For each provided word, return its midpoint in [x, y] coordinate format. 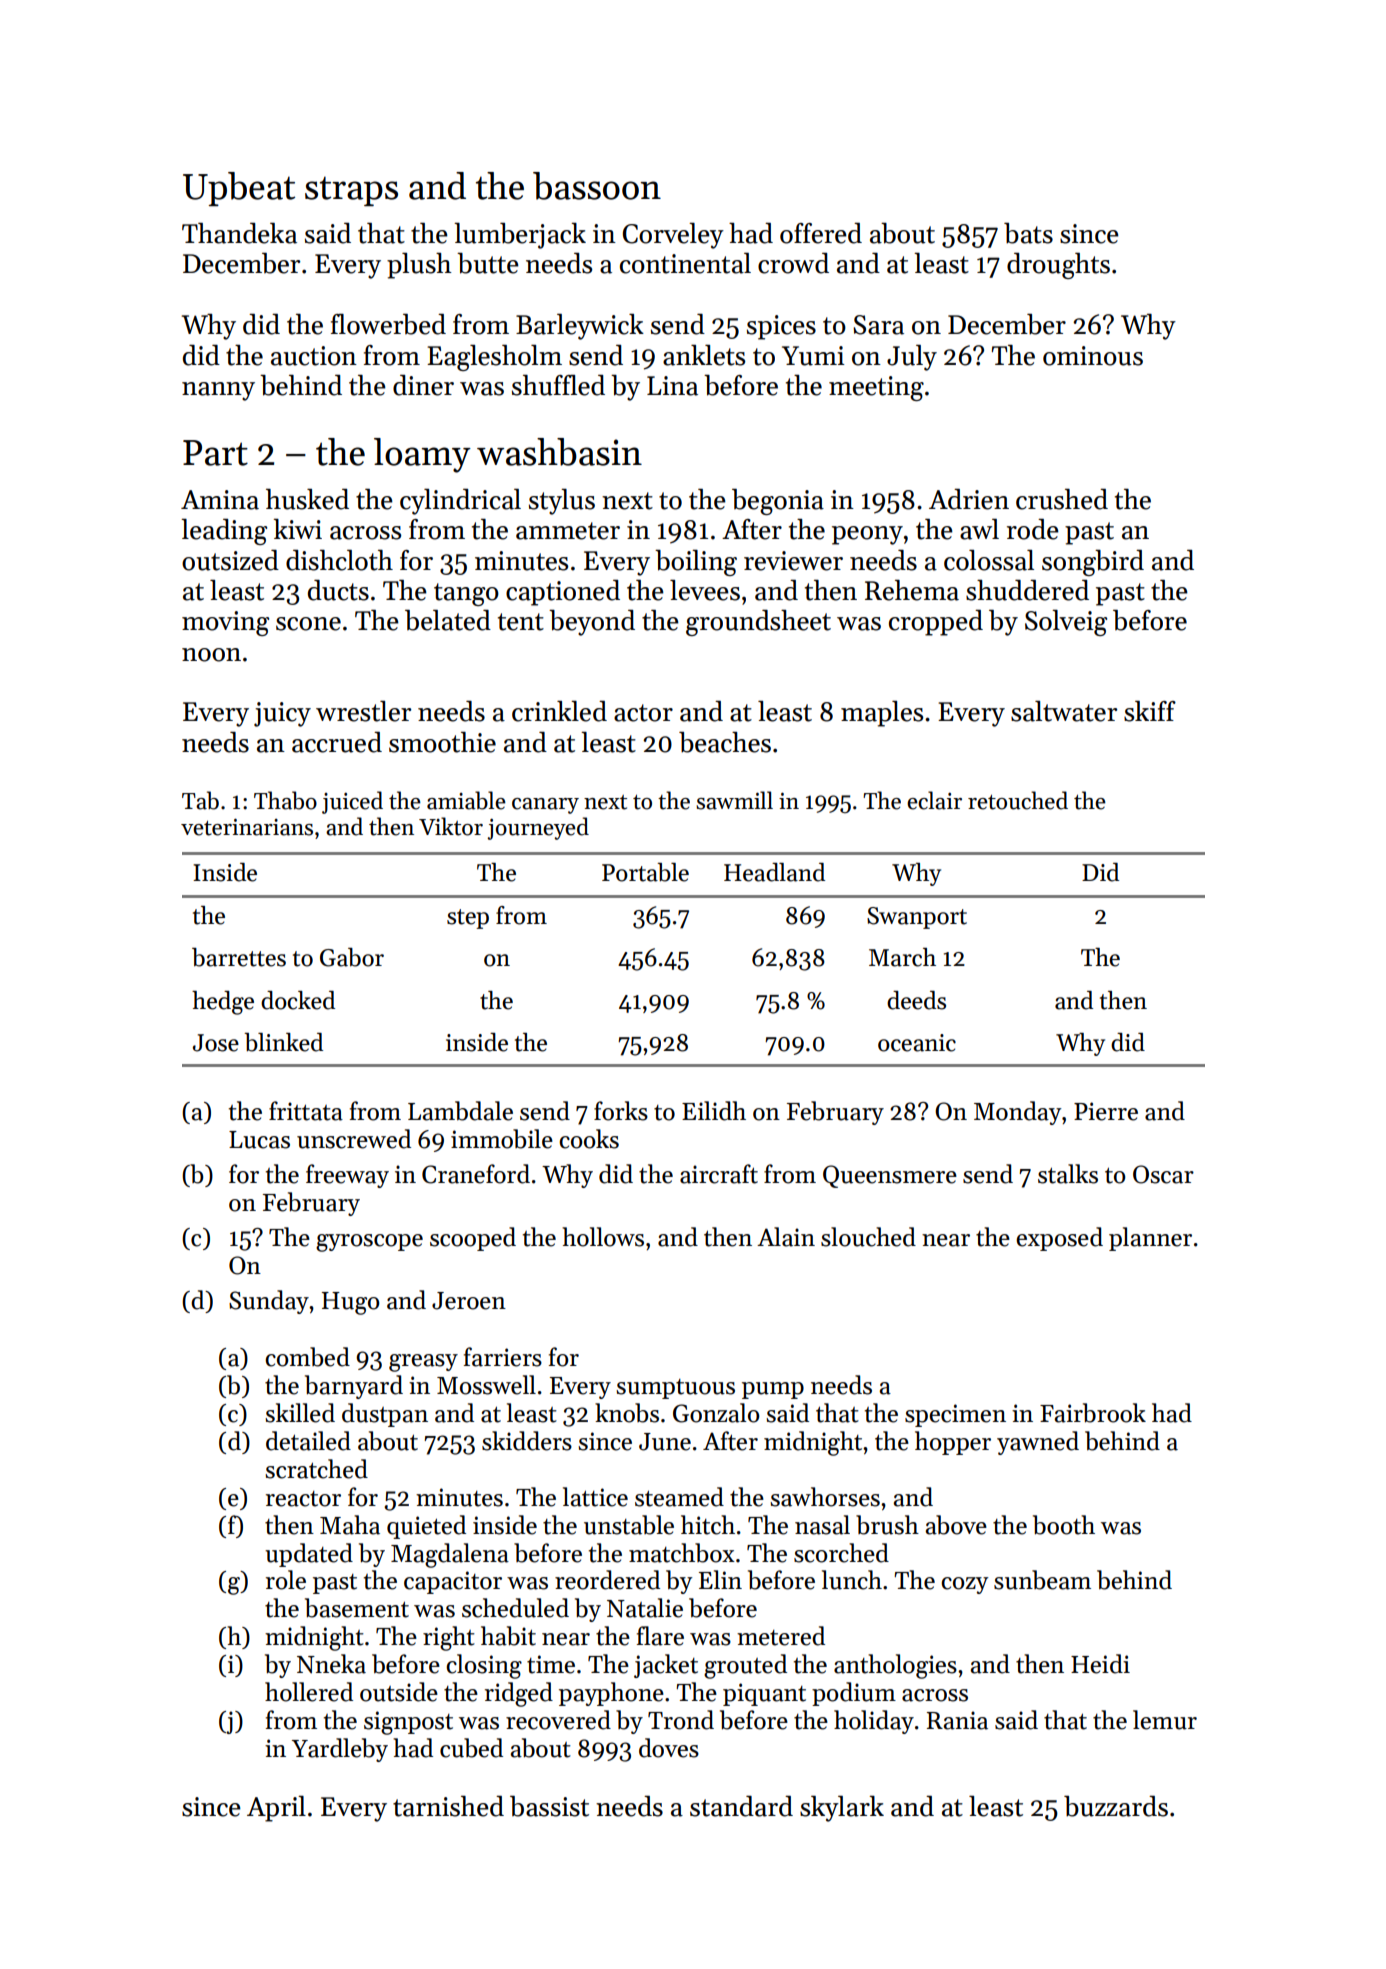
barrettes [239, 957]
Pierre [1106, 1111]
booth [1064, 1525]
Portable [645, 872]
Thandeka [239, 233]
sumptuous [675, 1389]
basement [357, 1608]
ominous [1093, 356]
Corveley [673, 236]
